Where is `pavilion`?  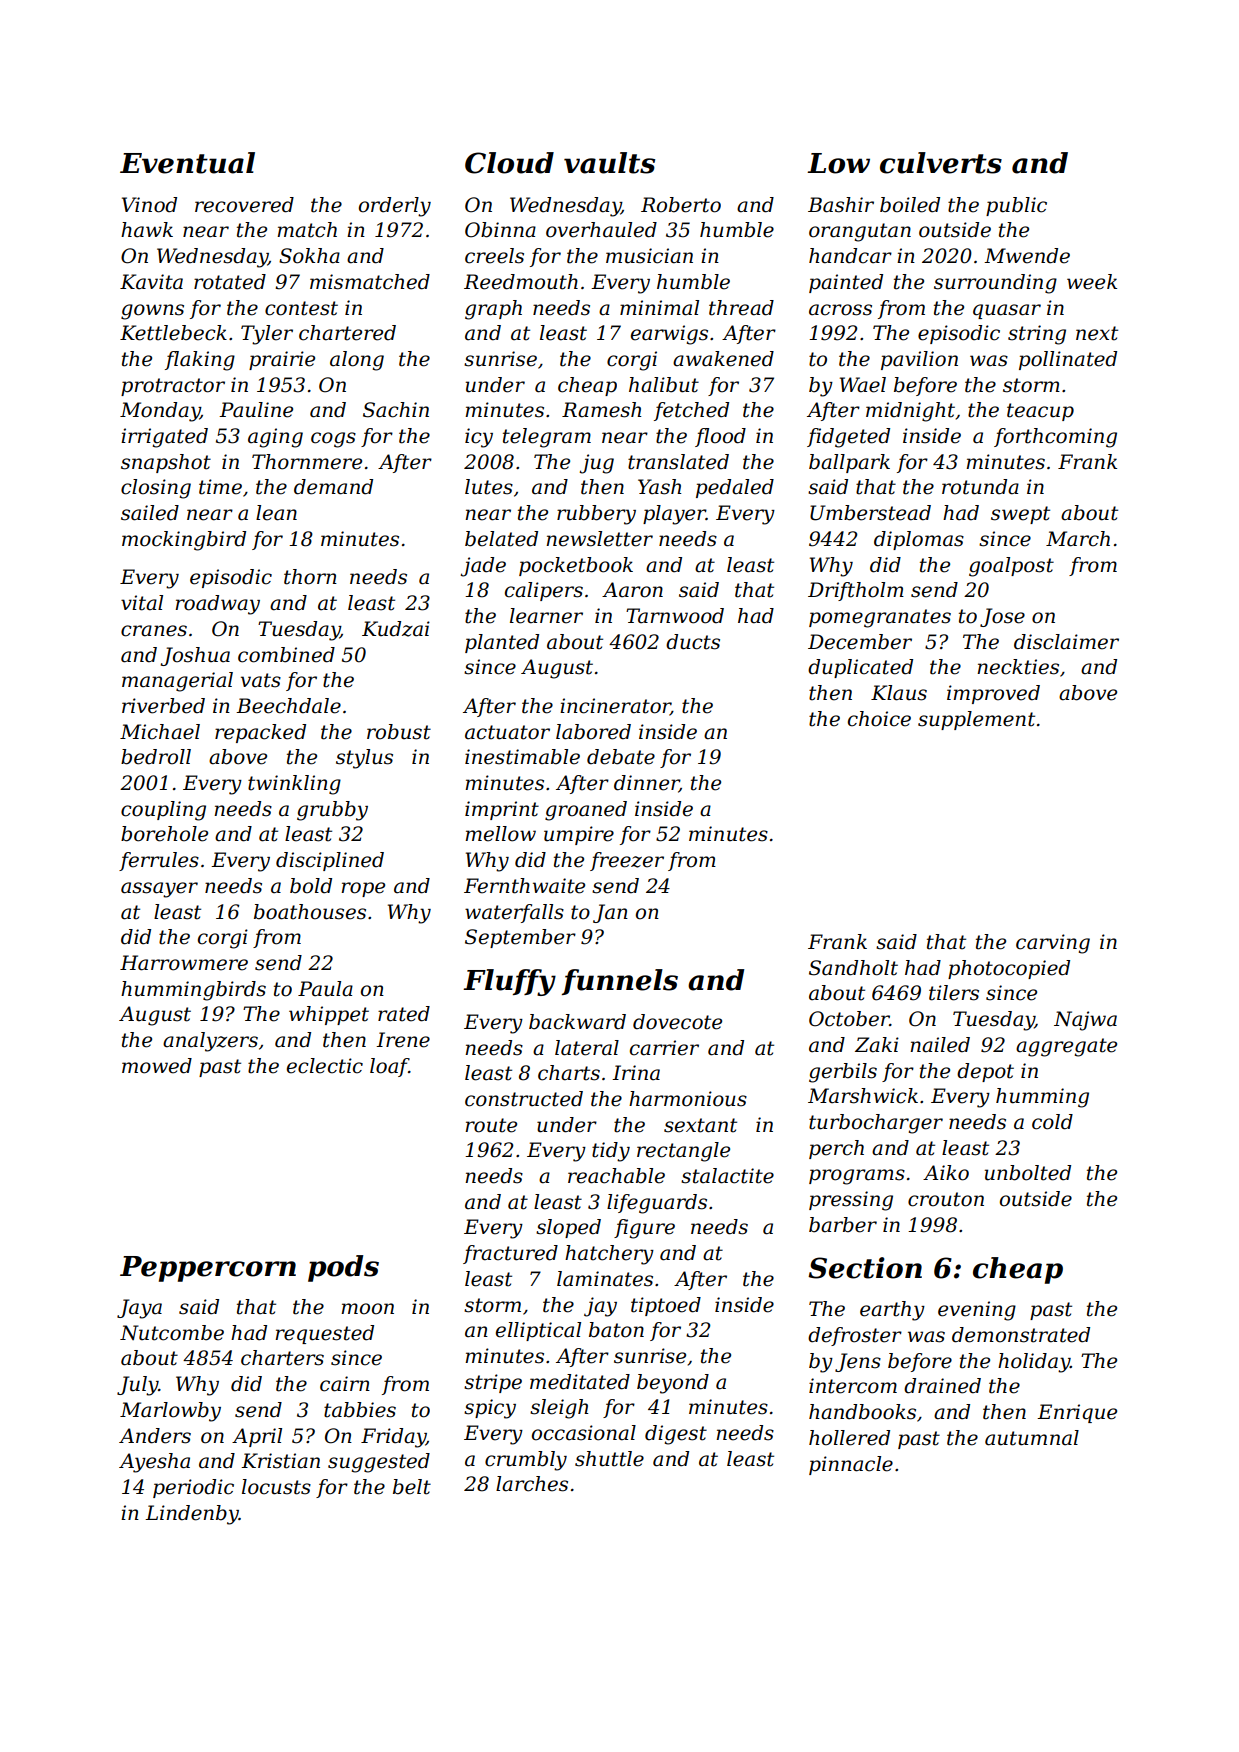
pavilion is located at coordinates (919, 360).
